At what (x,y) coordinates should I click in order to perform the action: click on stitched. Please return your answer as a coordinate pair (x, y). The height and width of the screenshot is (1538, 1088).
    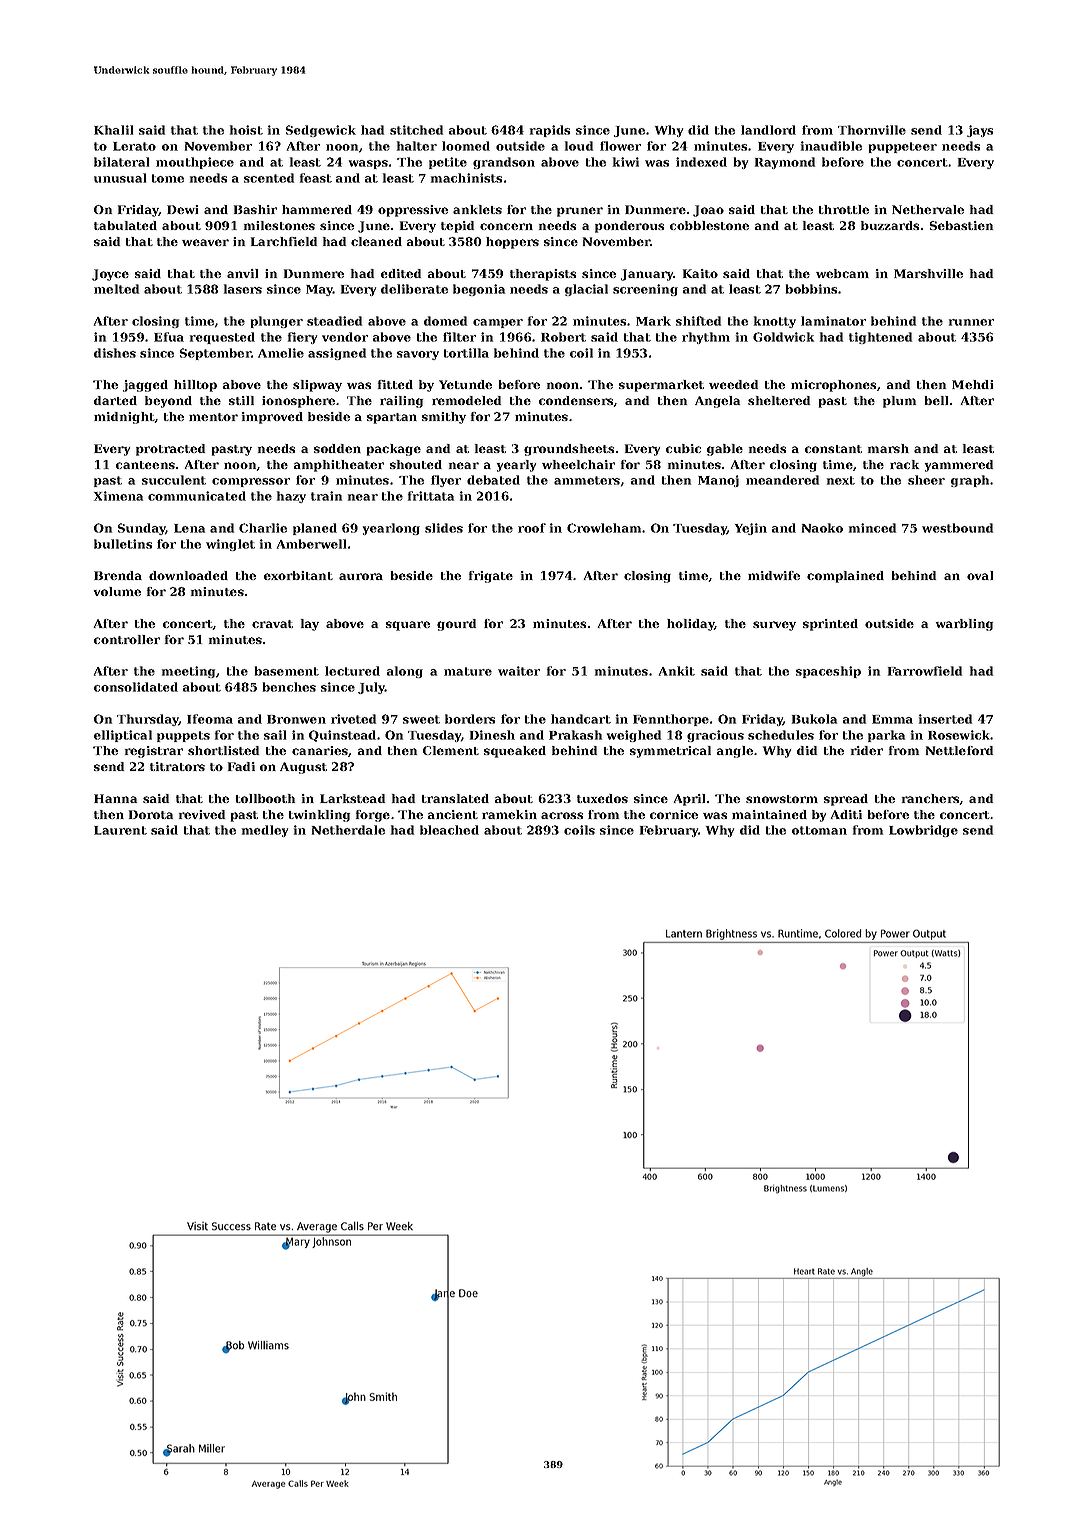
    Looking at the image, I should click on (416, 130).
